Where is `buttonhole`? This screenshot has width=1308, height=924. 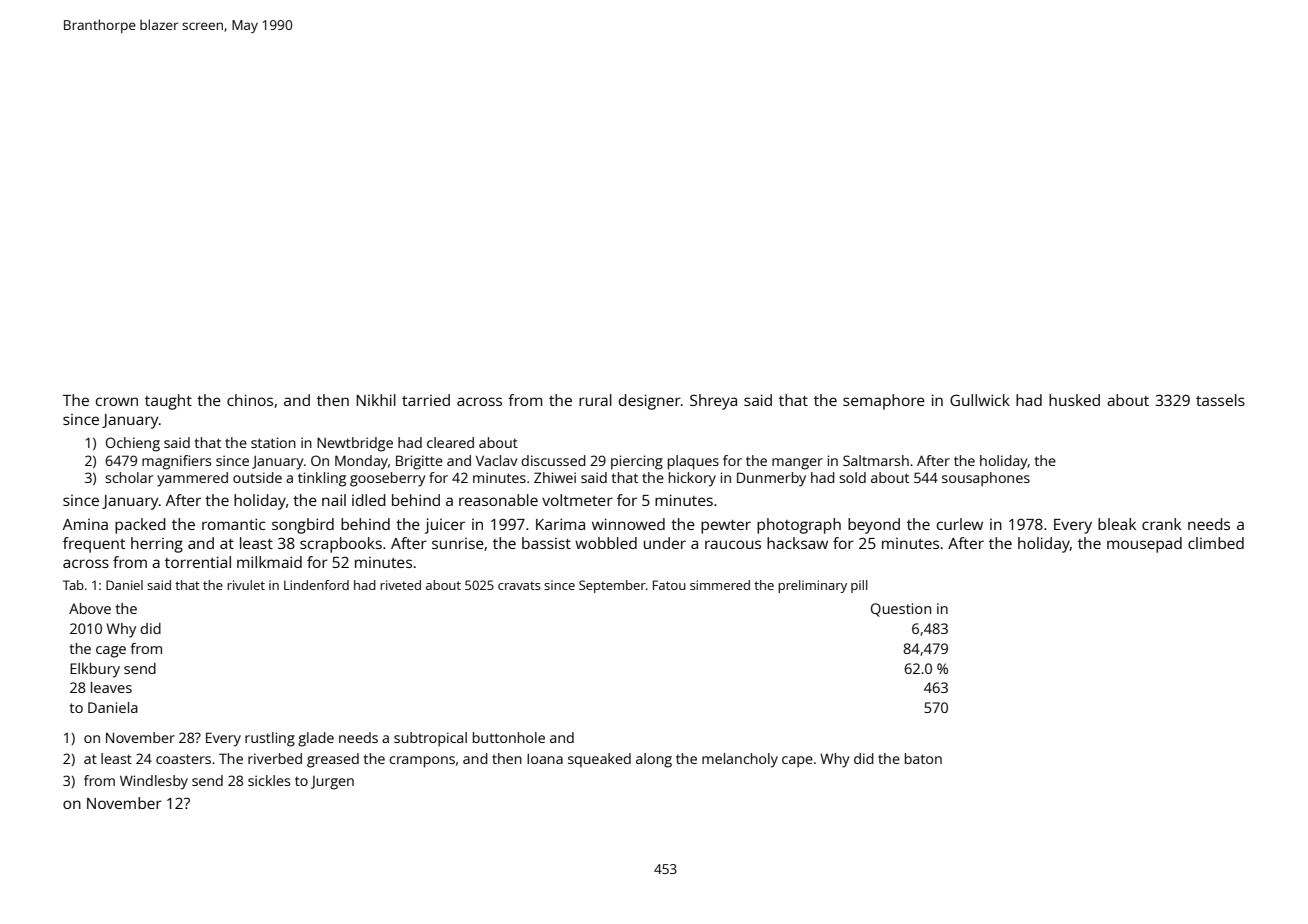
buttonhole is located at coordinates (509, 737).
